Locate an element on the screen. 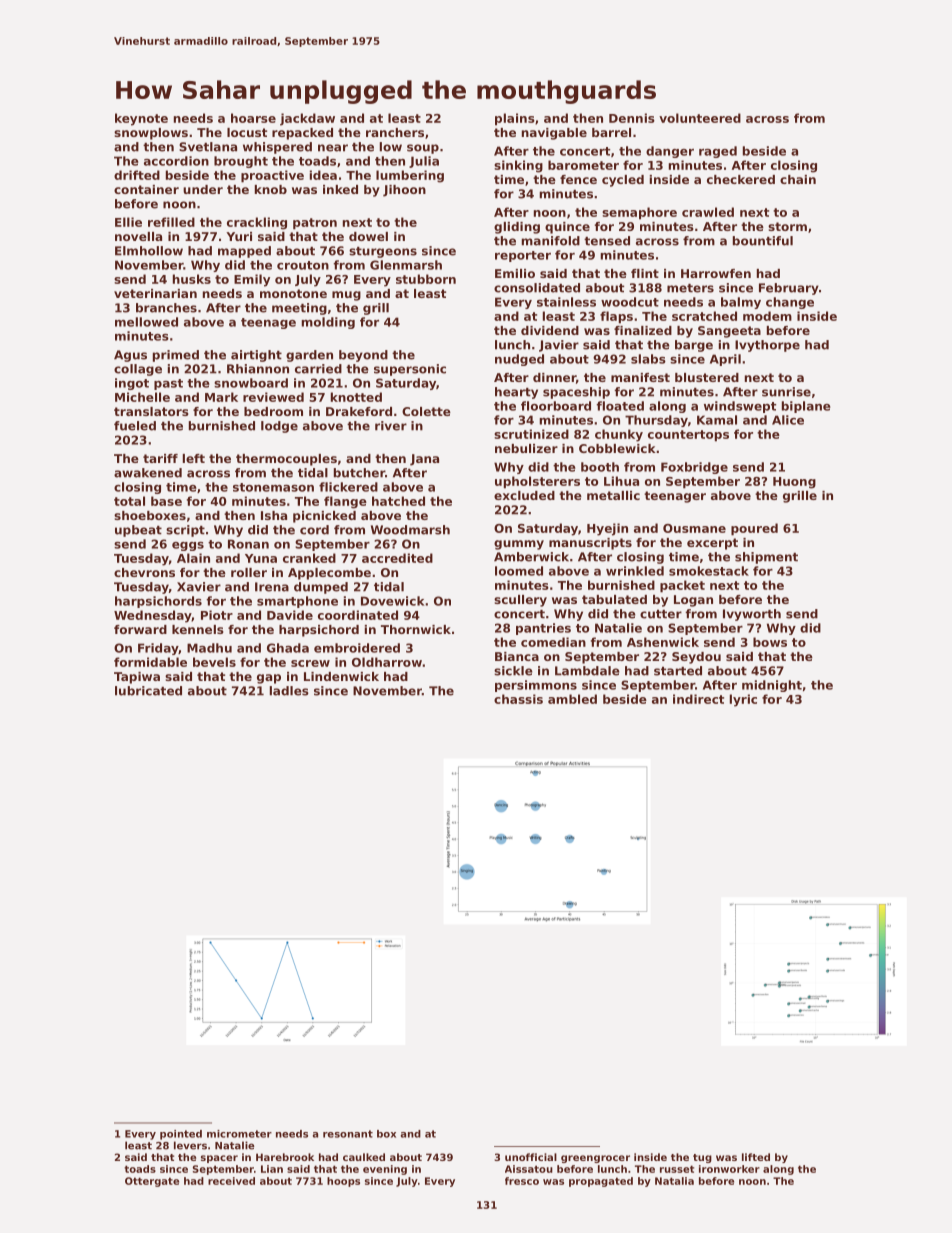 This screenshot has width=952, height=1233. upbeat is located at coordinates (138, 531).
